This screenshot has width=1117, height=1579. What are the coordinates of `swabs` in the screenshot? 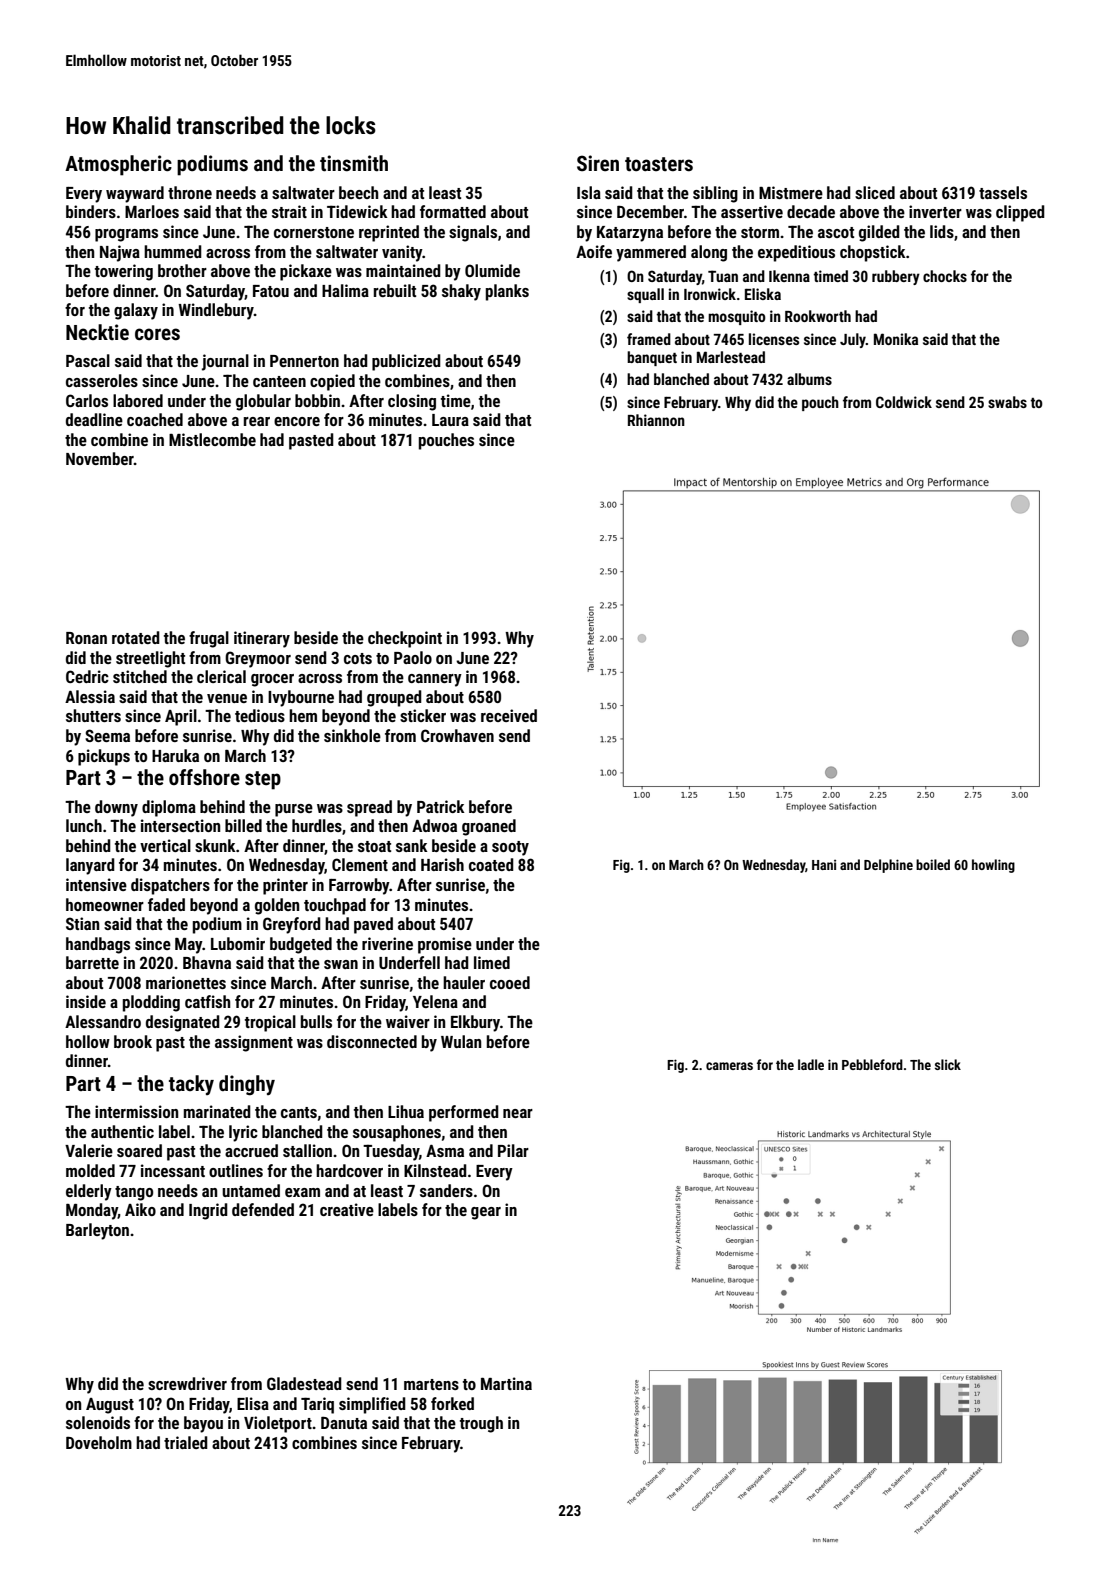 It's located at (1007, 402).
